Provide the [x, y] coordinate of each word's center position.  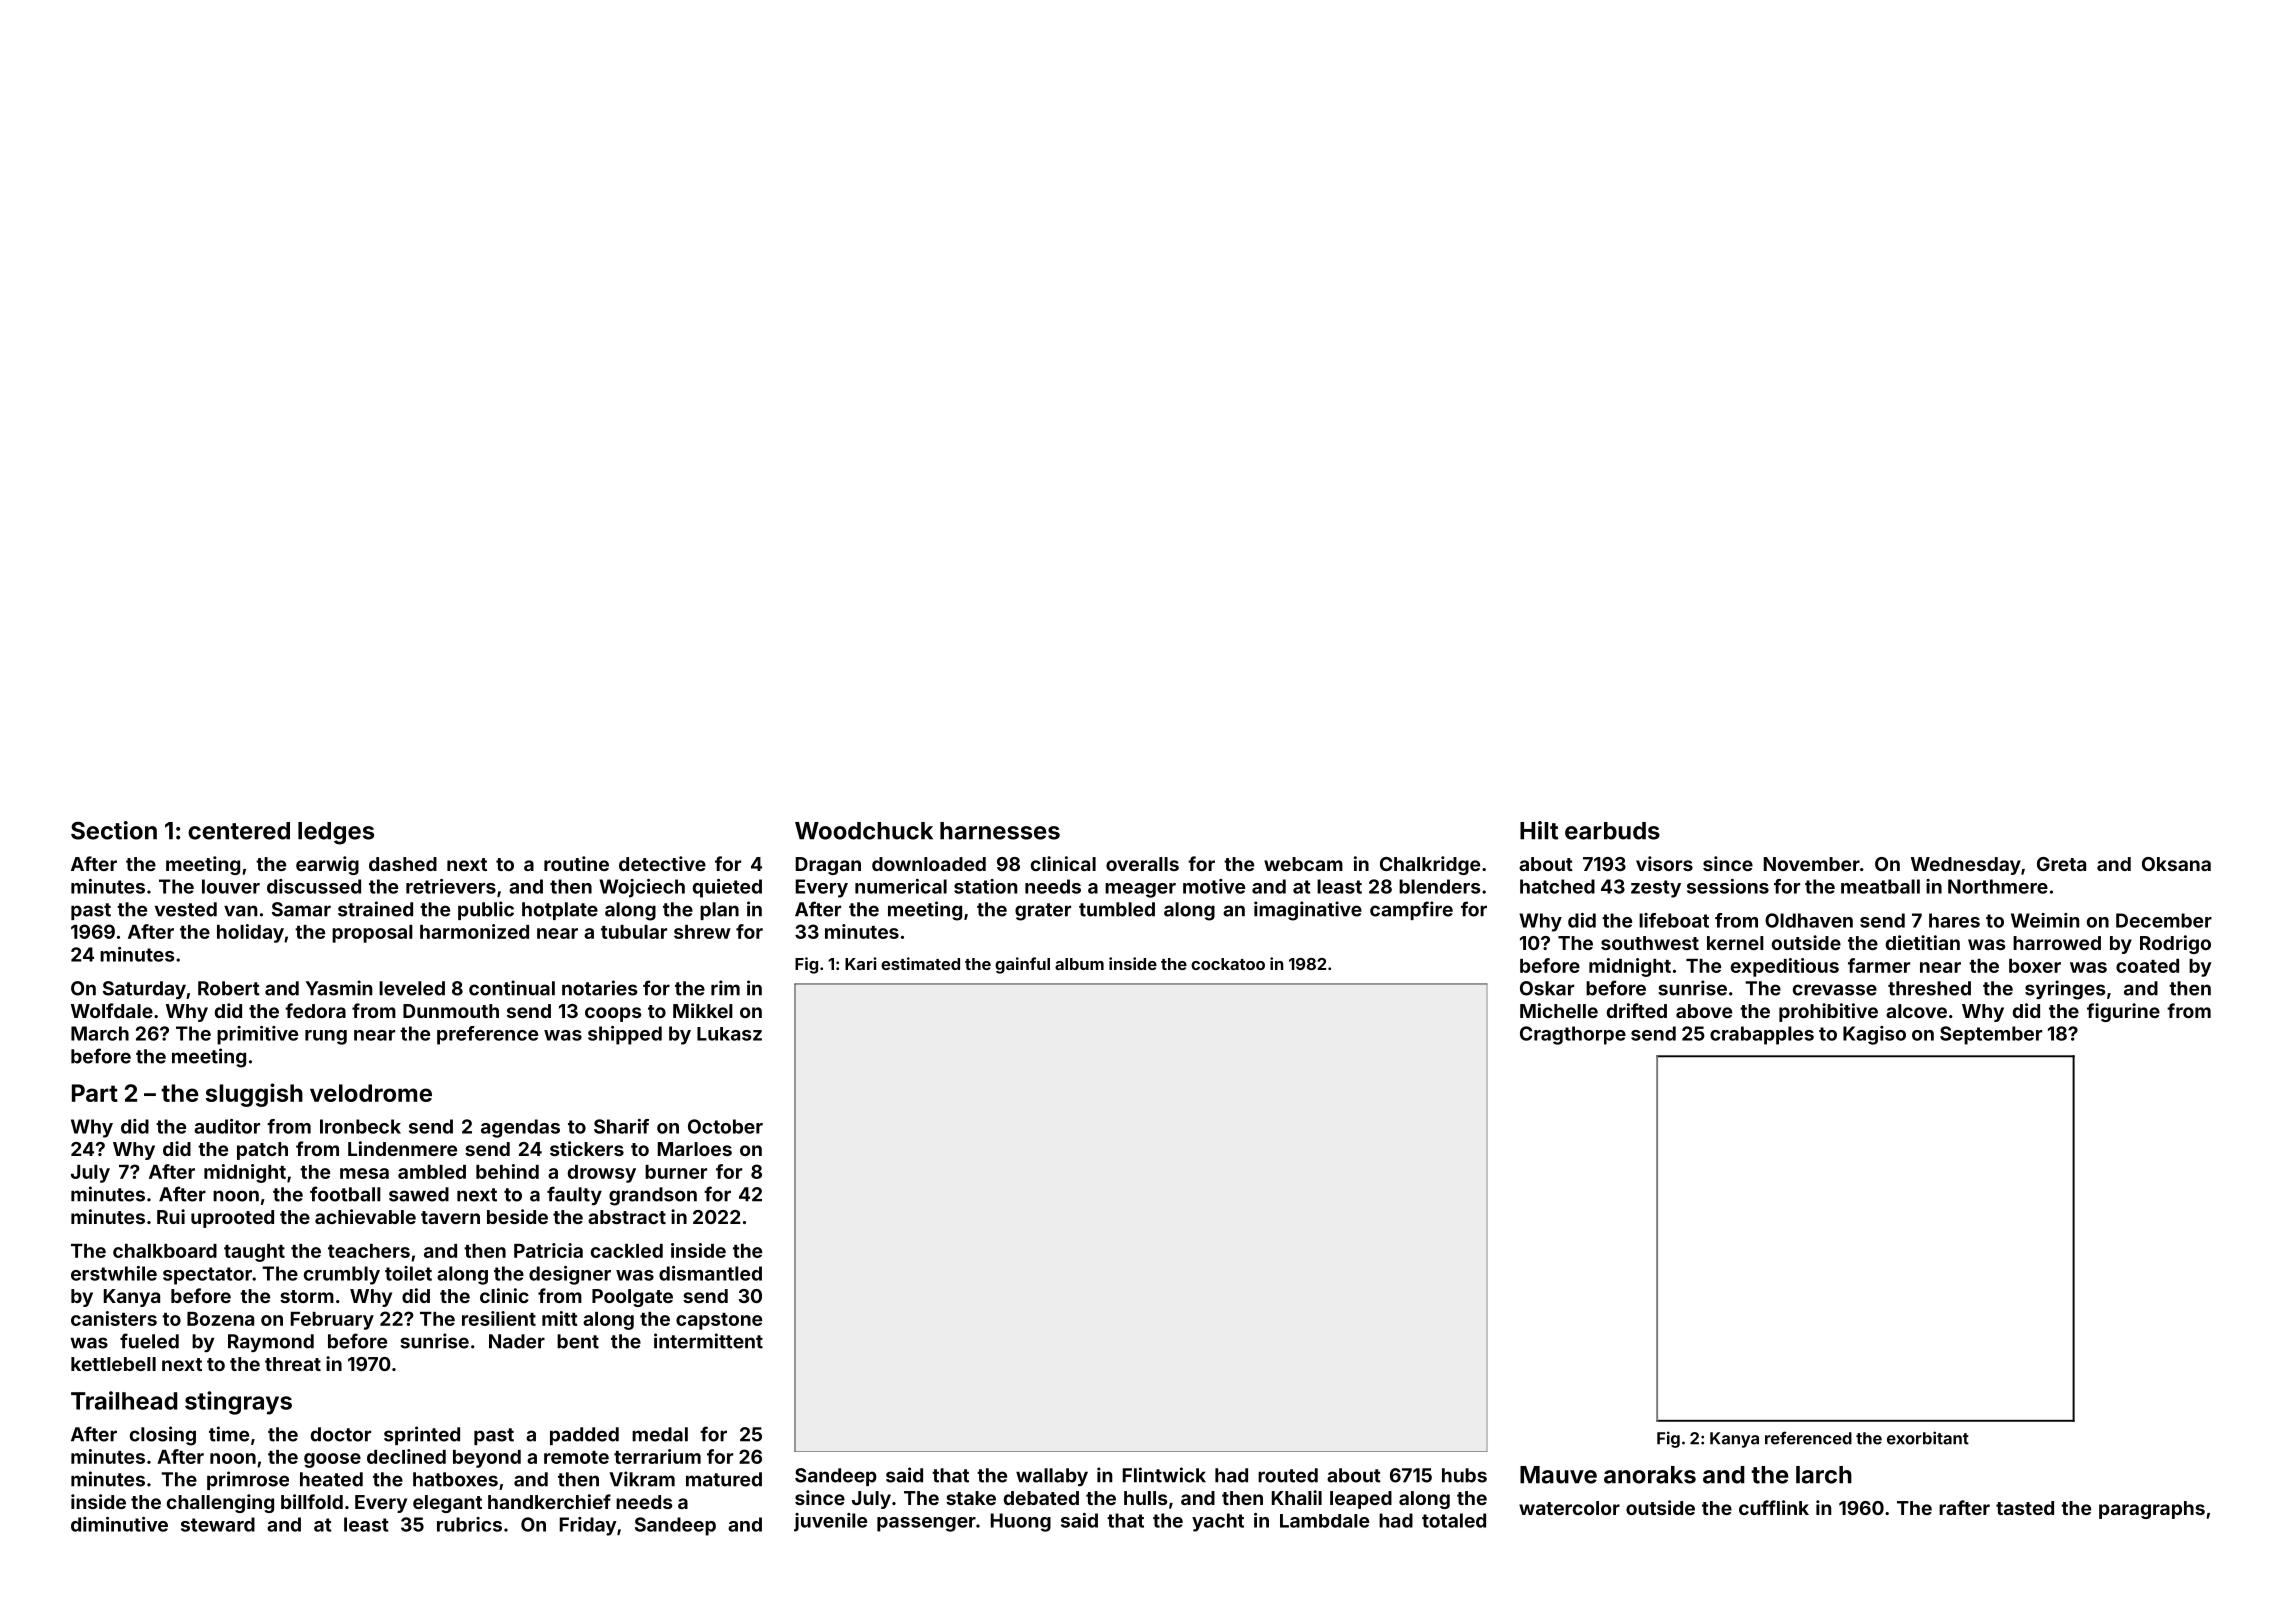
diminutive [119, 1524]
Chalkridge [1430, 865]
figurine [2123, 1012]
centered [239, 831]
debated [1041, 1498]
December [2164, 920]
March [100, 1033]
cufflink [1774, 1507]
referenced [1808, 1438]
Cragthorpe [1573, 1035]
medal [660, 1434]
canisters [114, 1318]
